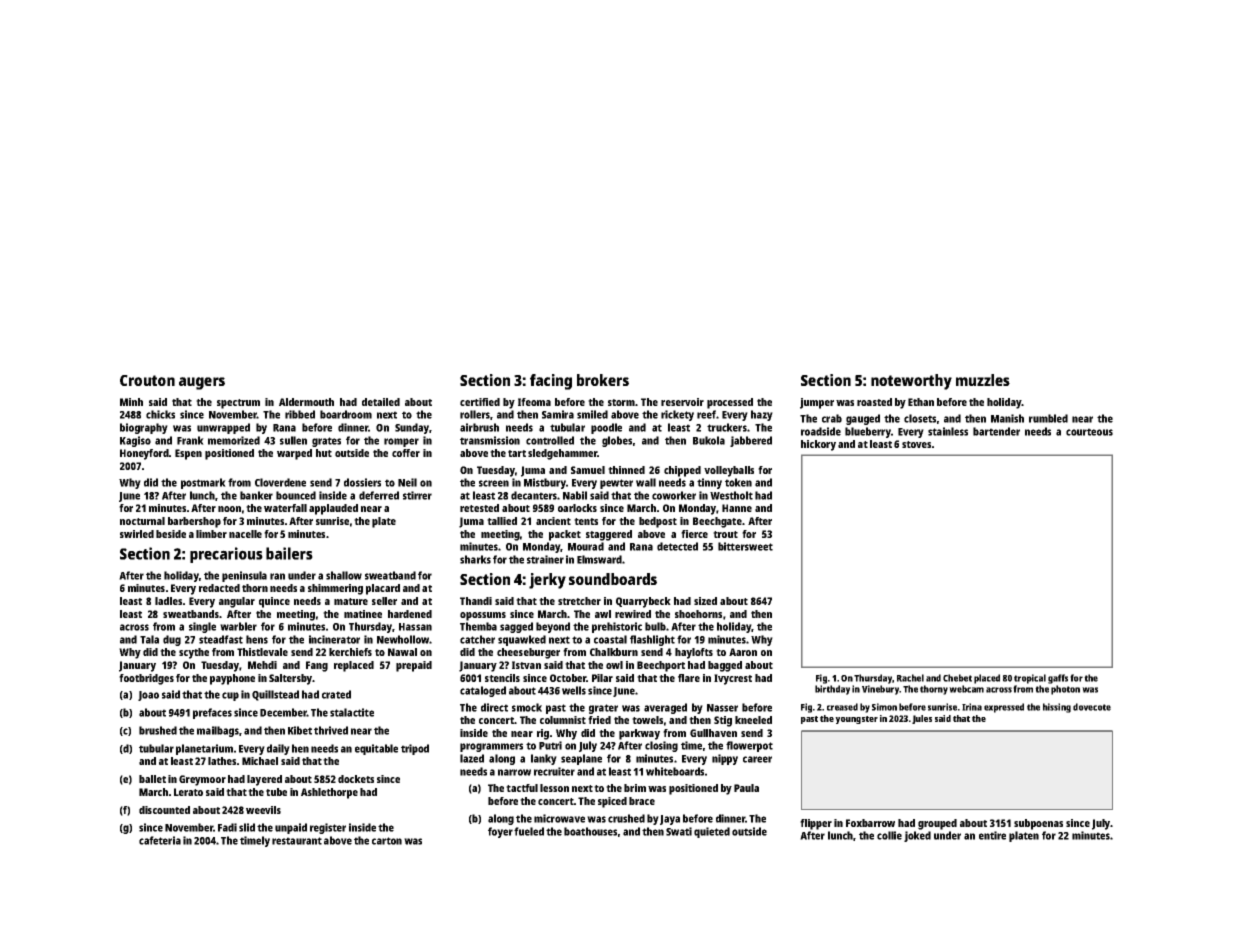 Image resolution: width=1233 pixels, height=952 pixels. Describe the element at coordinates (387, 841) in the screenshot. I see `carton` at that location.
